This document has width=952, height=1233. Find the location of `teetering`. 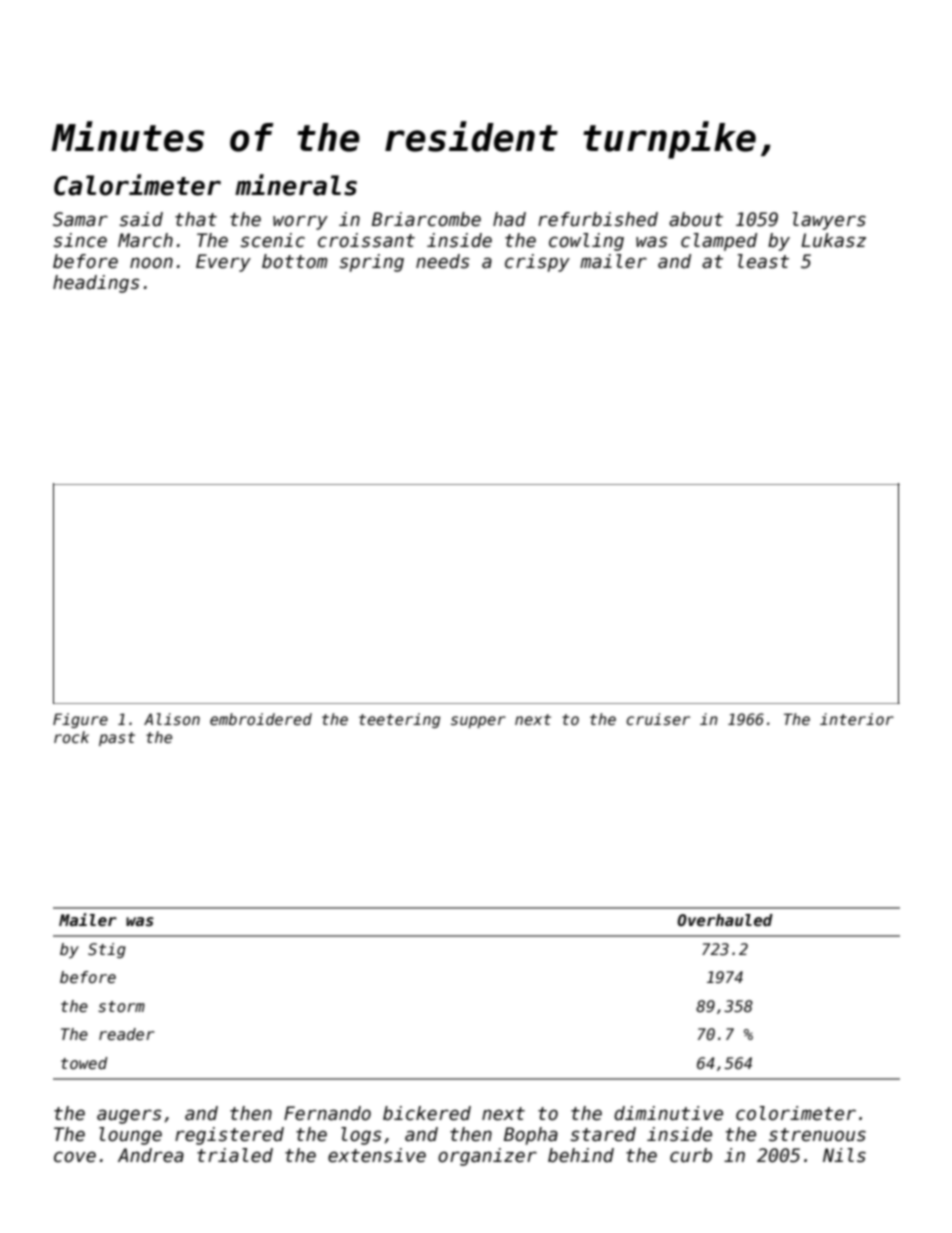

teetering is located at coordinates (399, 720).
